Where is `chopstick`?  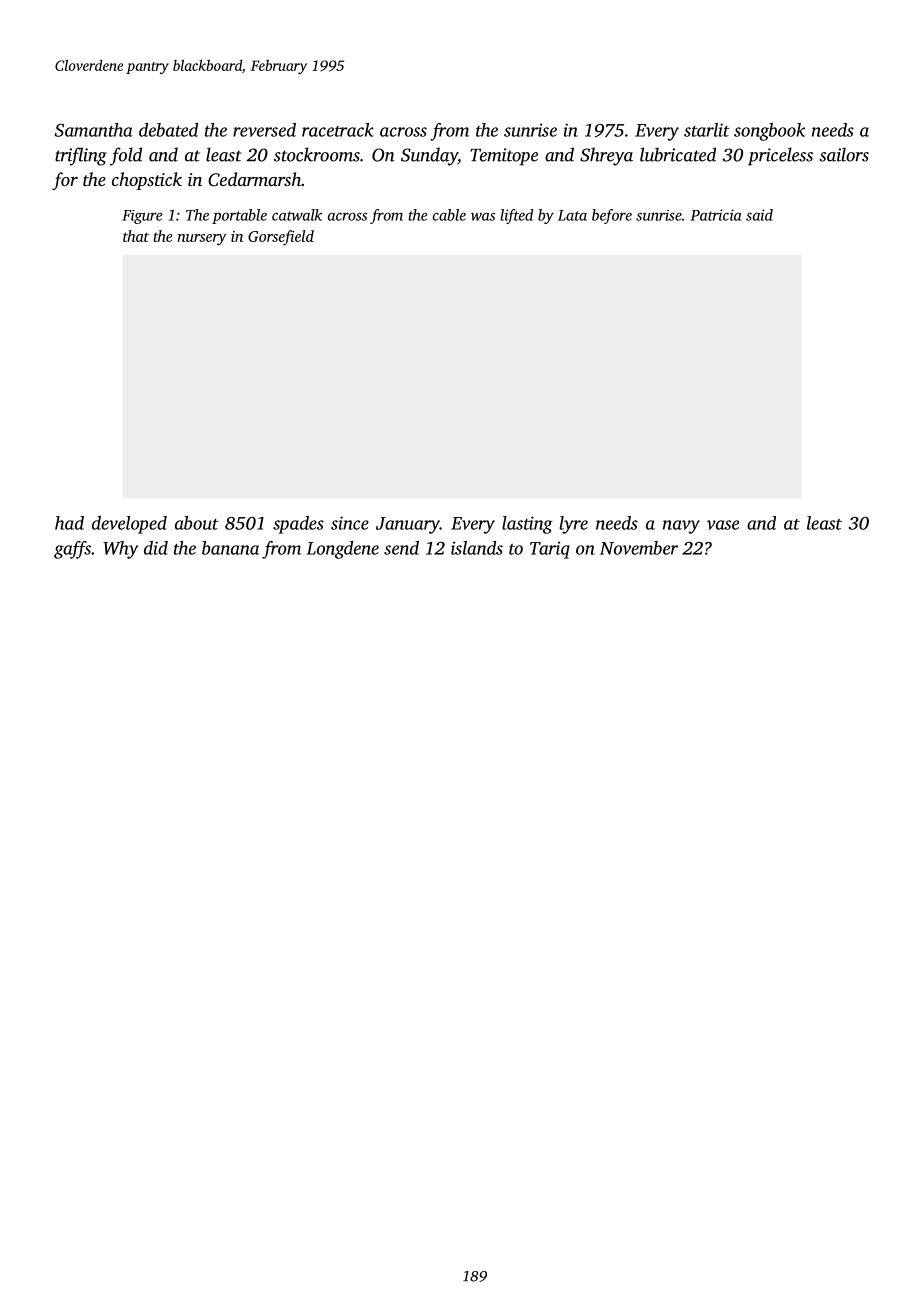 chopstick is located at coordinates (147, 181).
